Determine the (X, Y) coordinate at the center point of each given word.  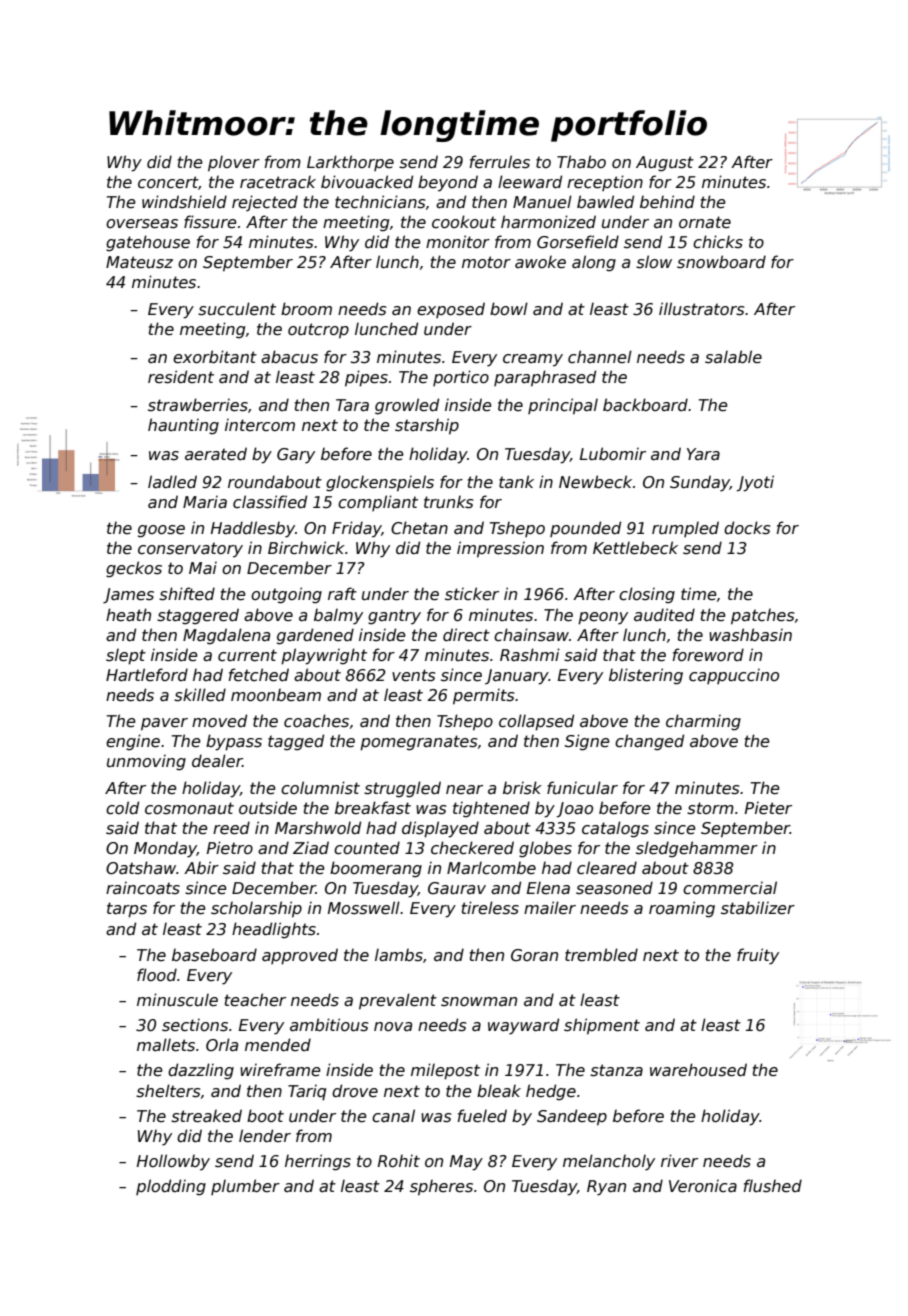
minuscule (177, 1000)
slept (126, 656)
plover (234, 163)
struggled (402, 789)
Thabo (581, 161)
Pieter (768, 808)
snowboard (721, 262)
